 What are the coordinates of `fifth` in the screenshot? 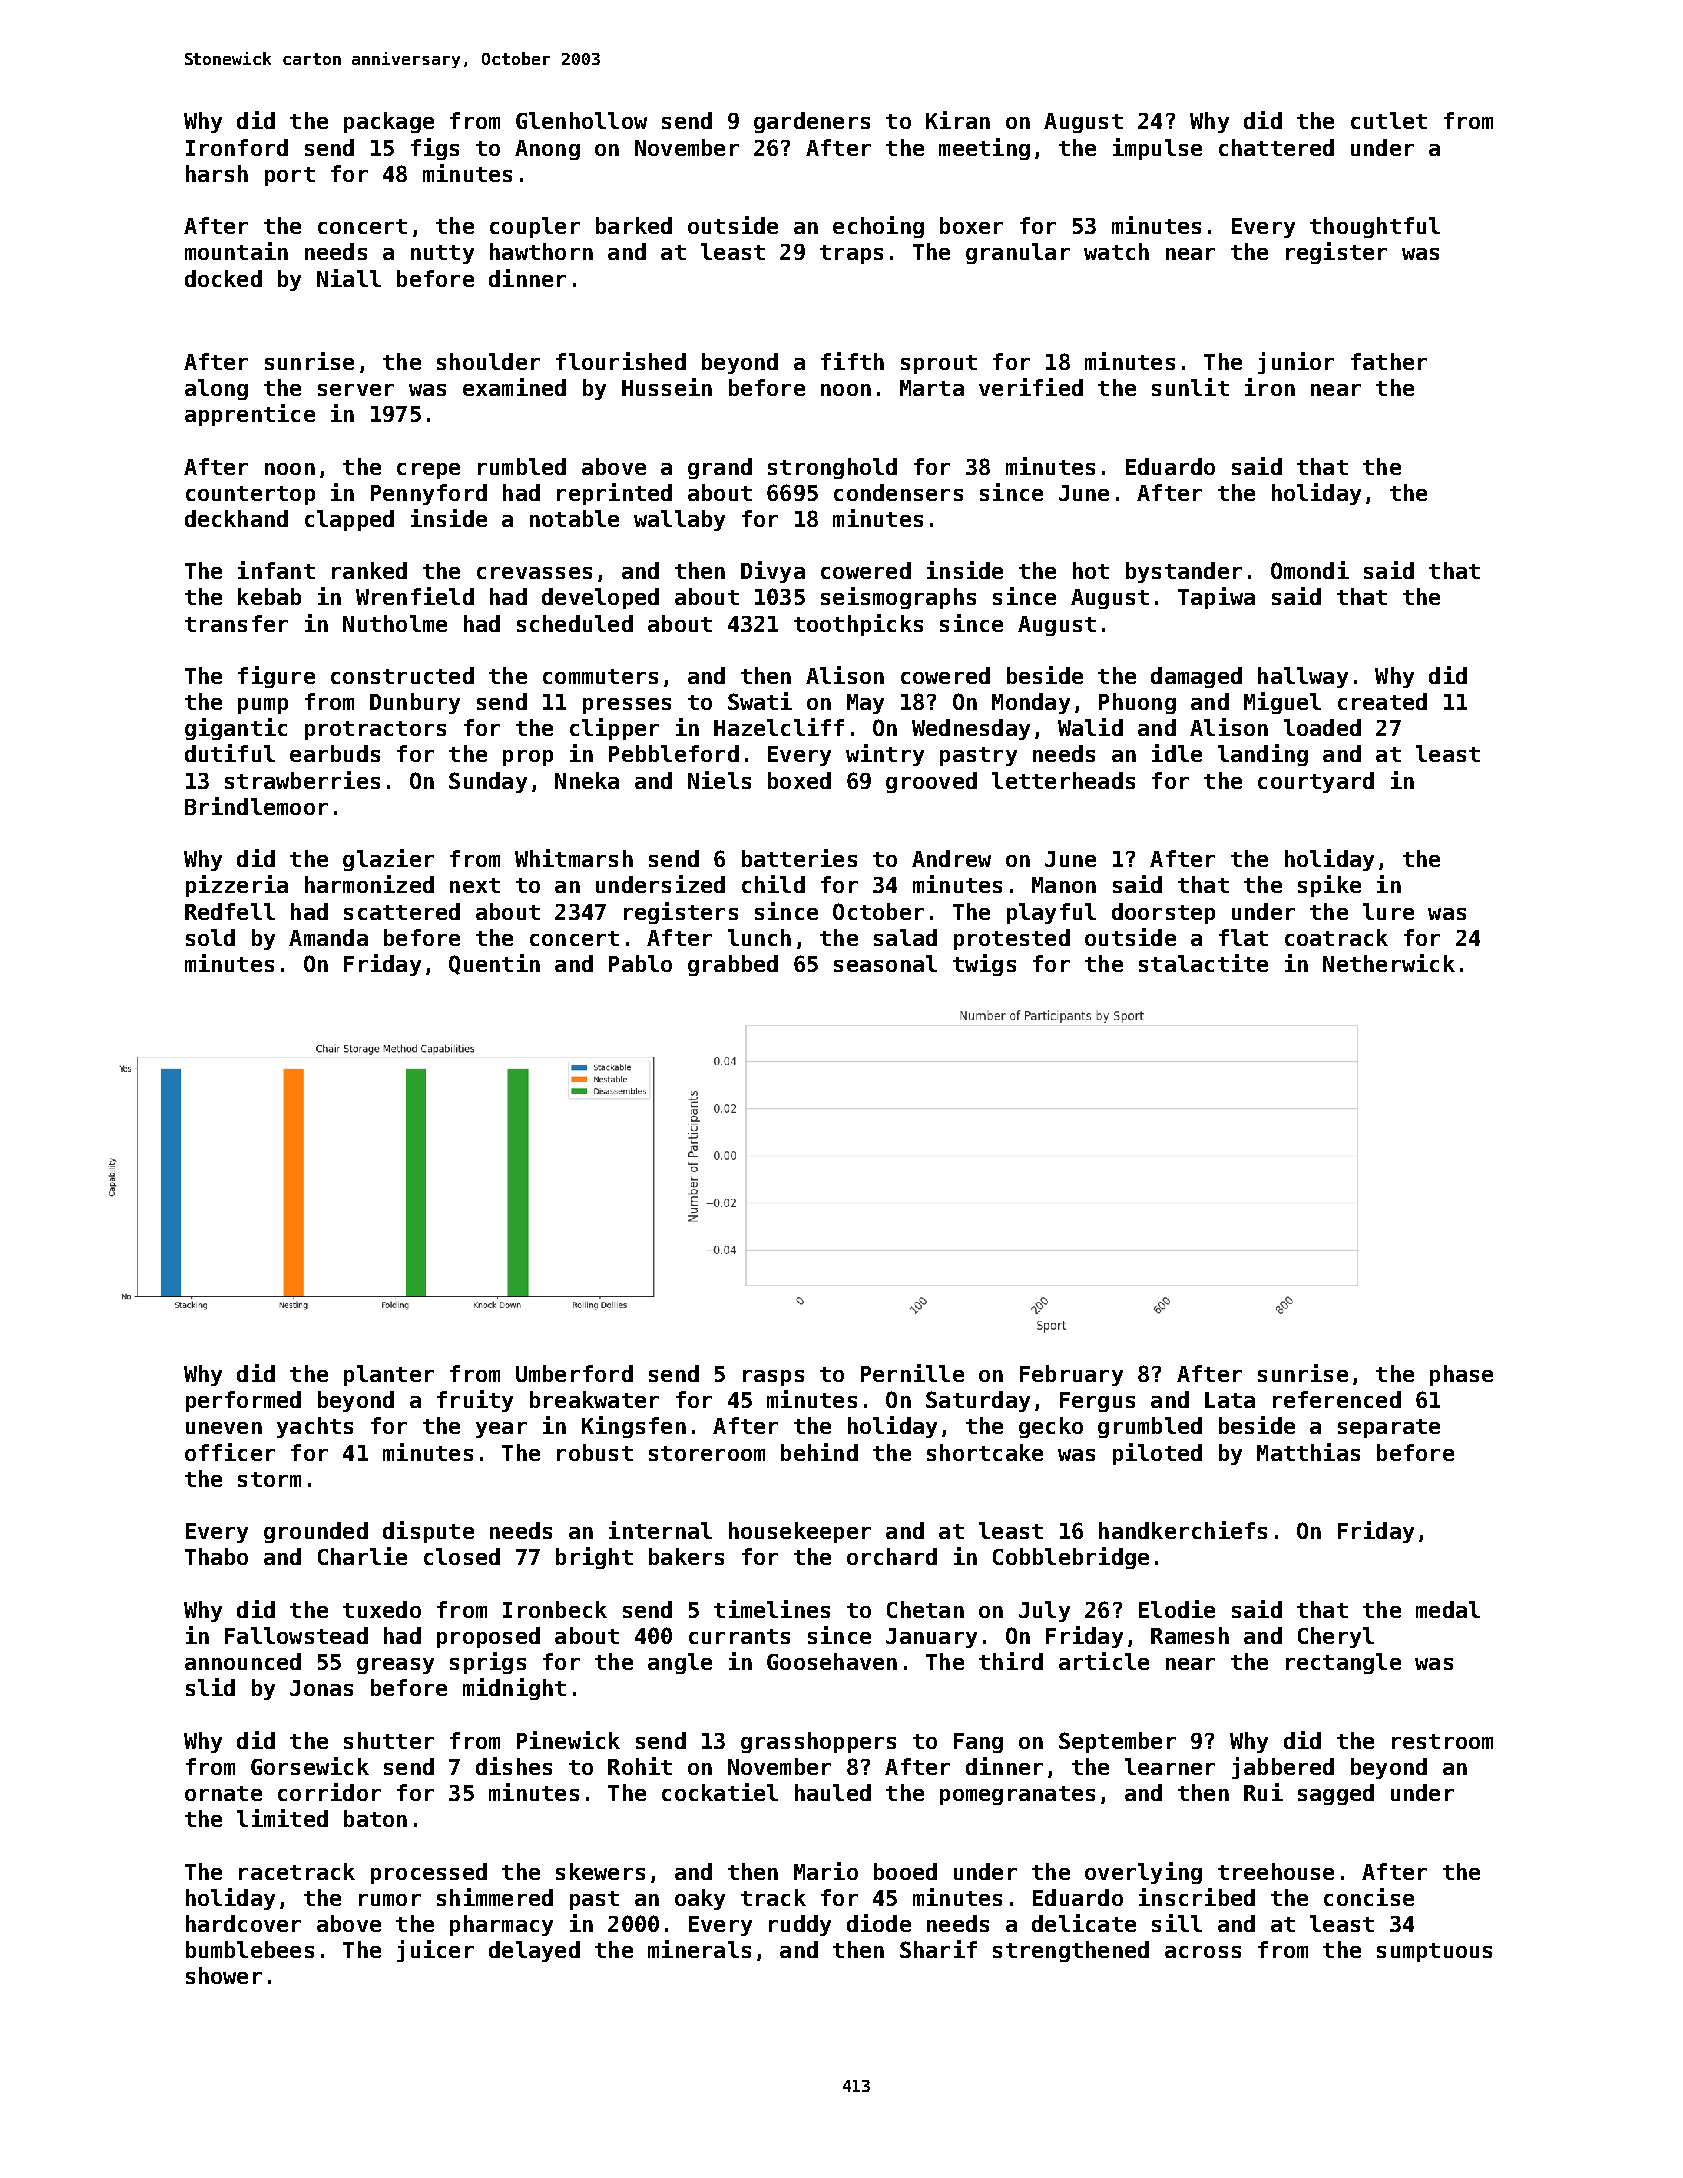 It's located at (852, 361).
